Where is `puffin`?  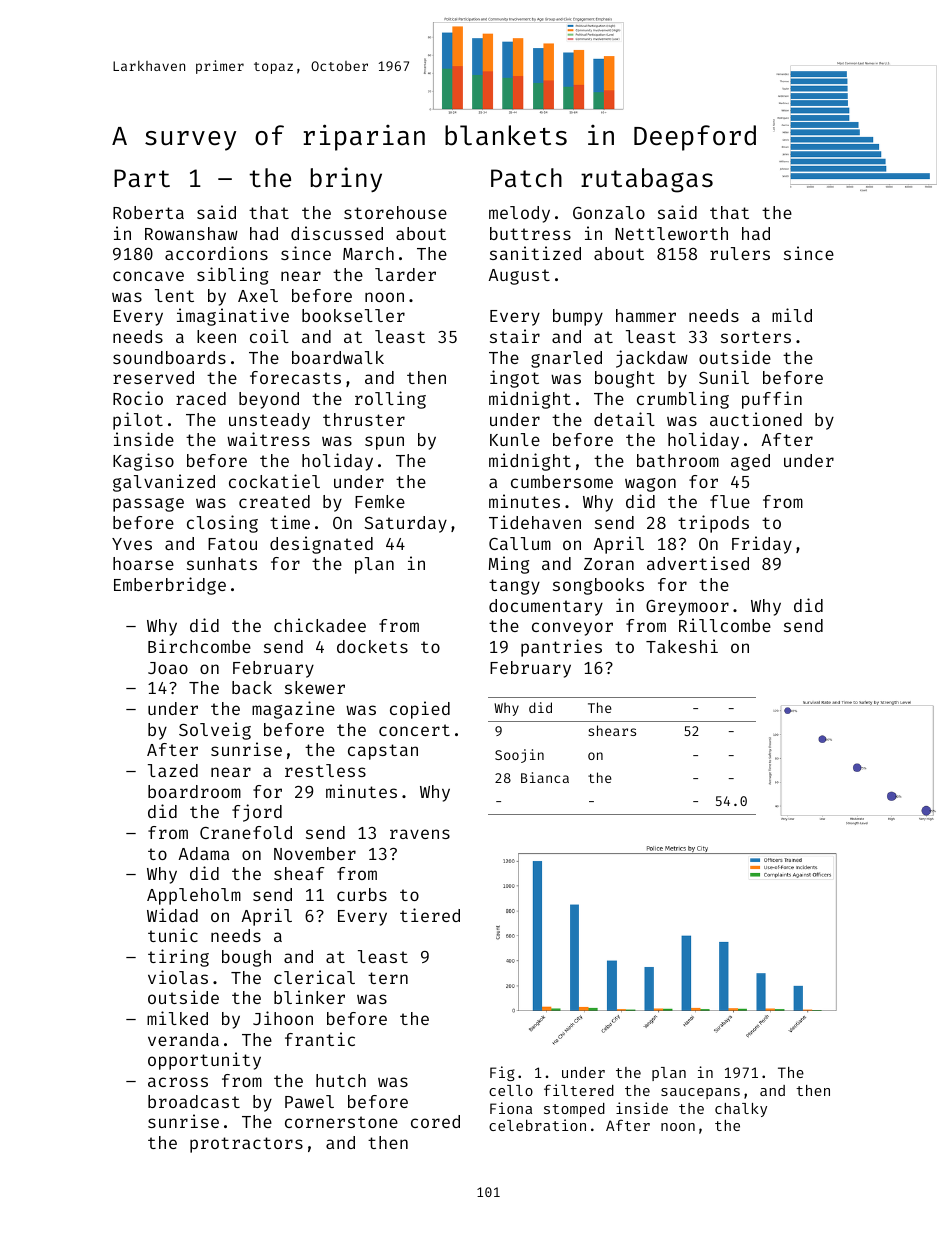 puffin is located at coordinates (772, 400).
